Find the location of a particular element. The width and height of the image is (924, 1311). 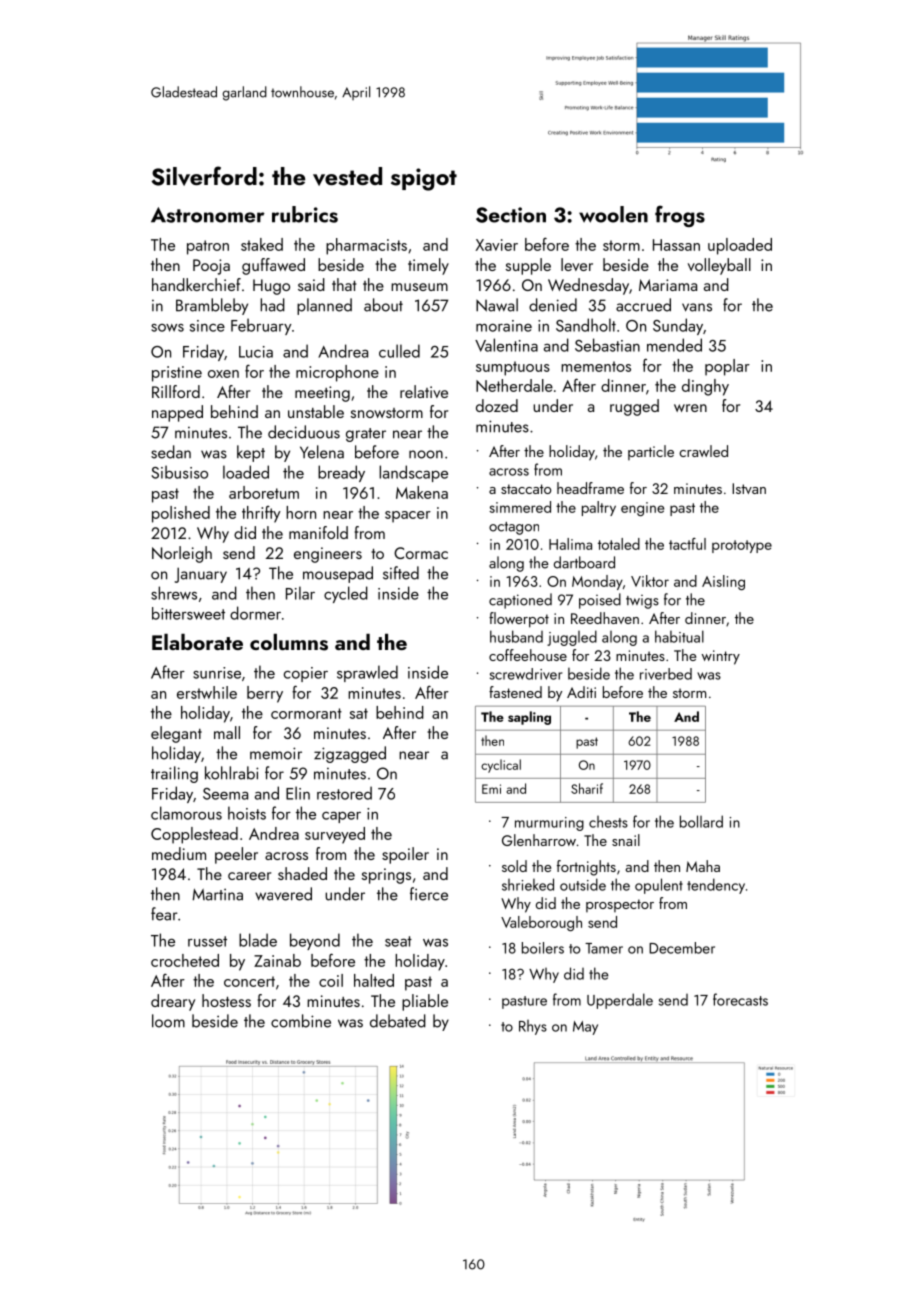

Lucia is located at coordinates (256, 352).
